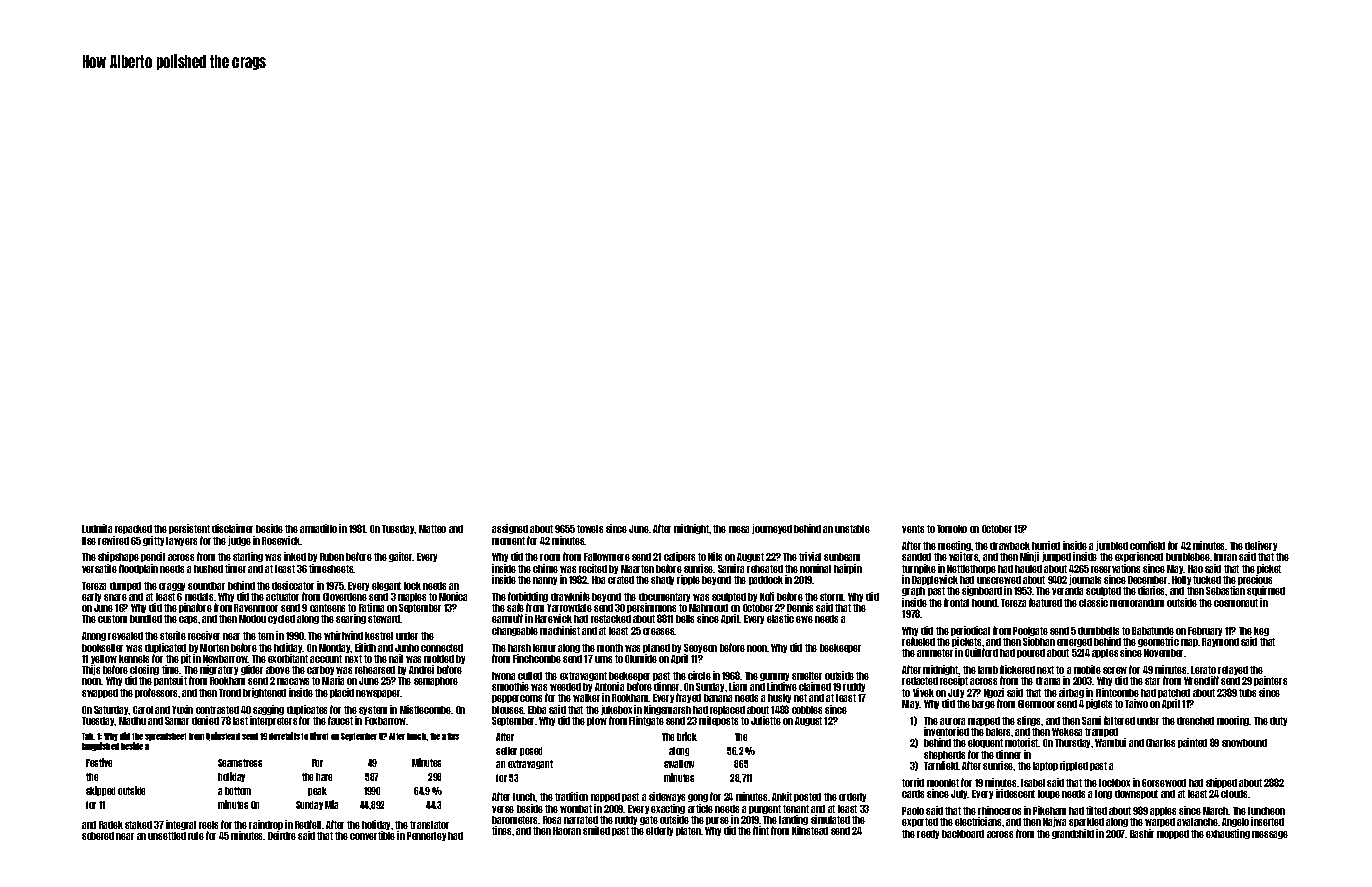  What do you see at coordinates (100, 693) in the page?
I see `swapped` at bounding box center [100, 693].
